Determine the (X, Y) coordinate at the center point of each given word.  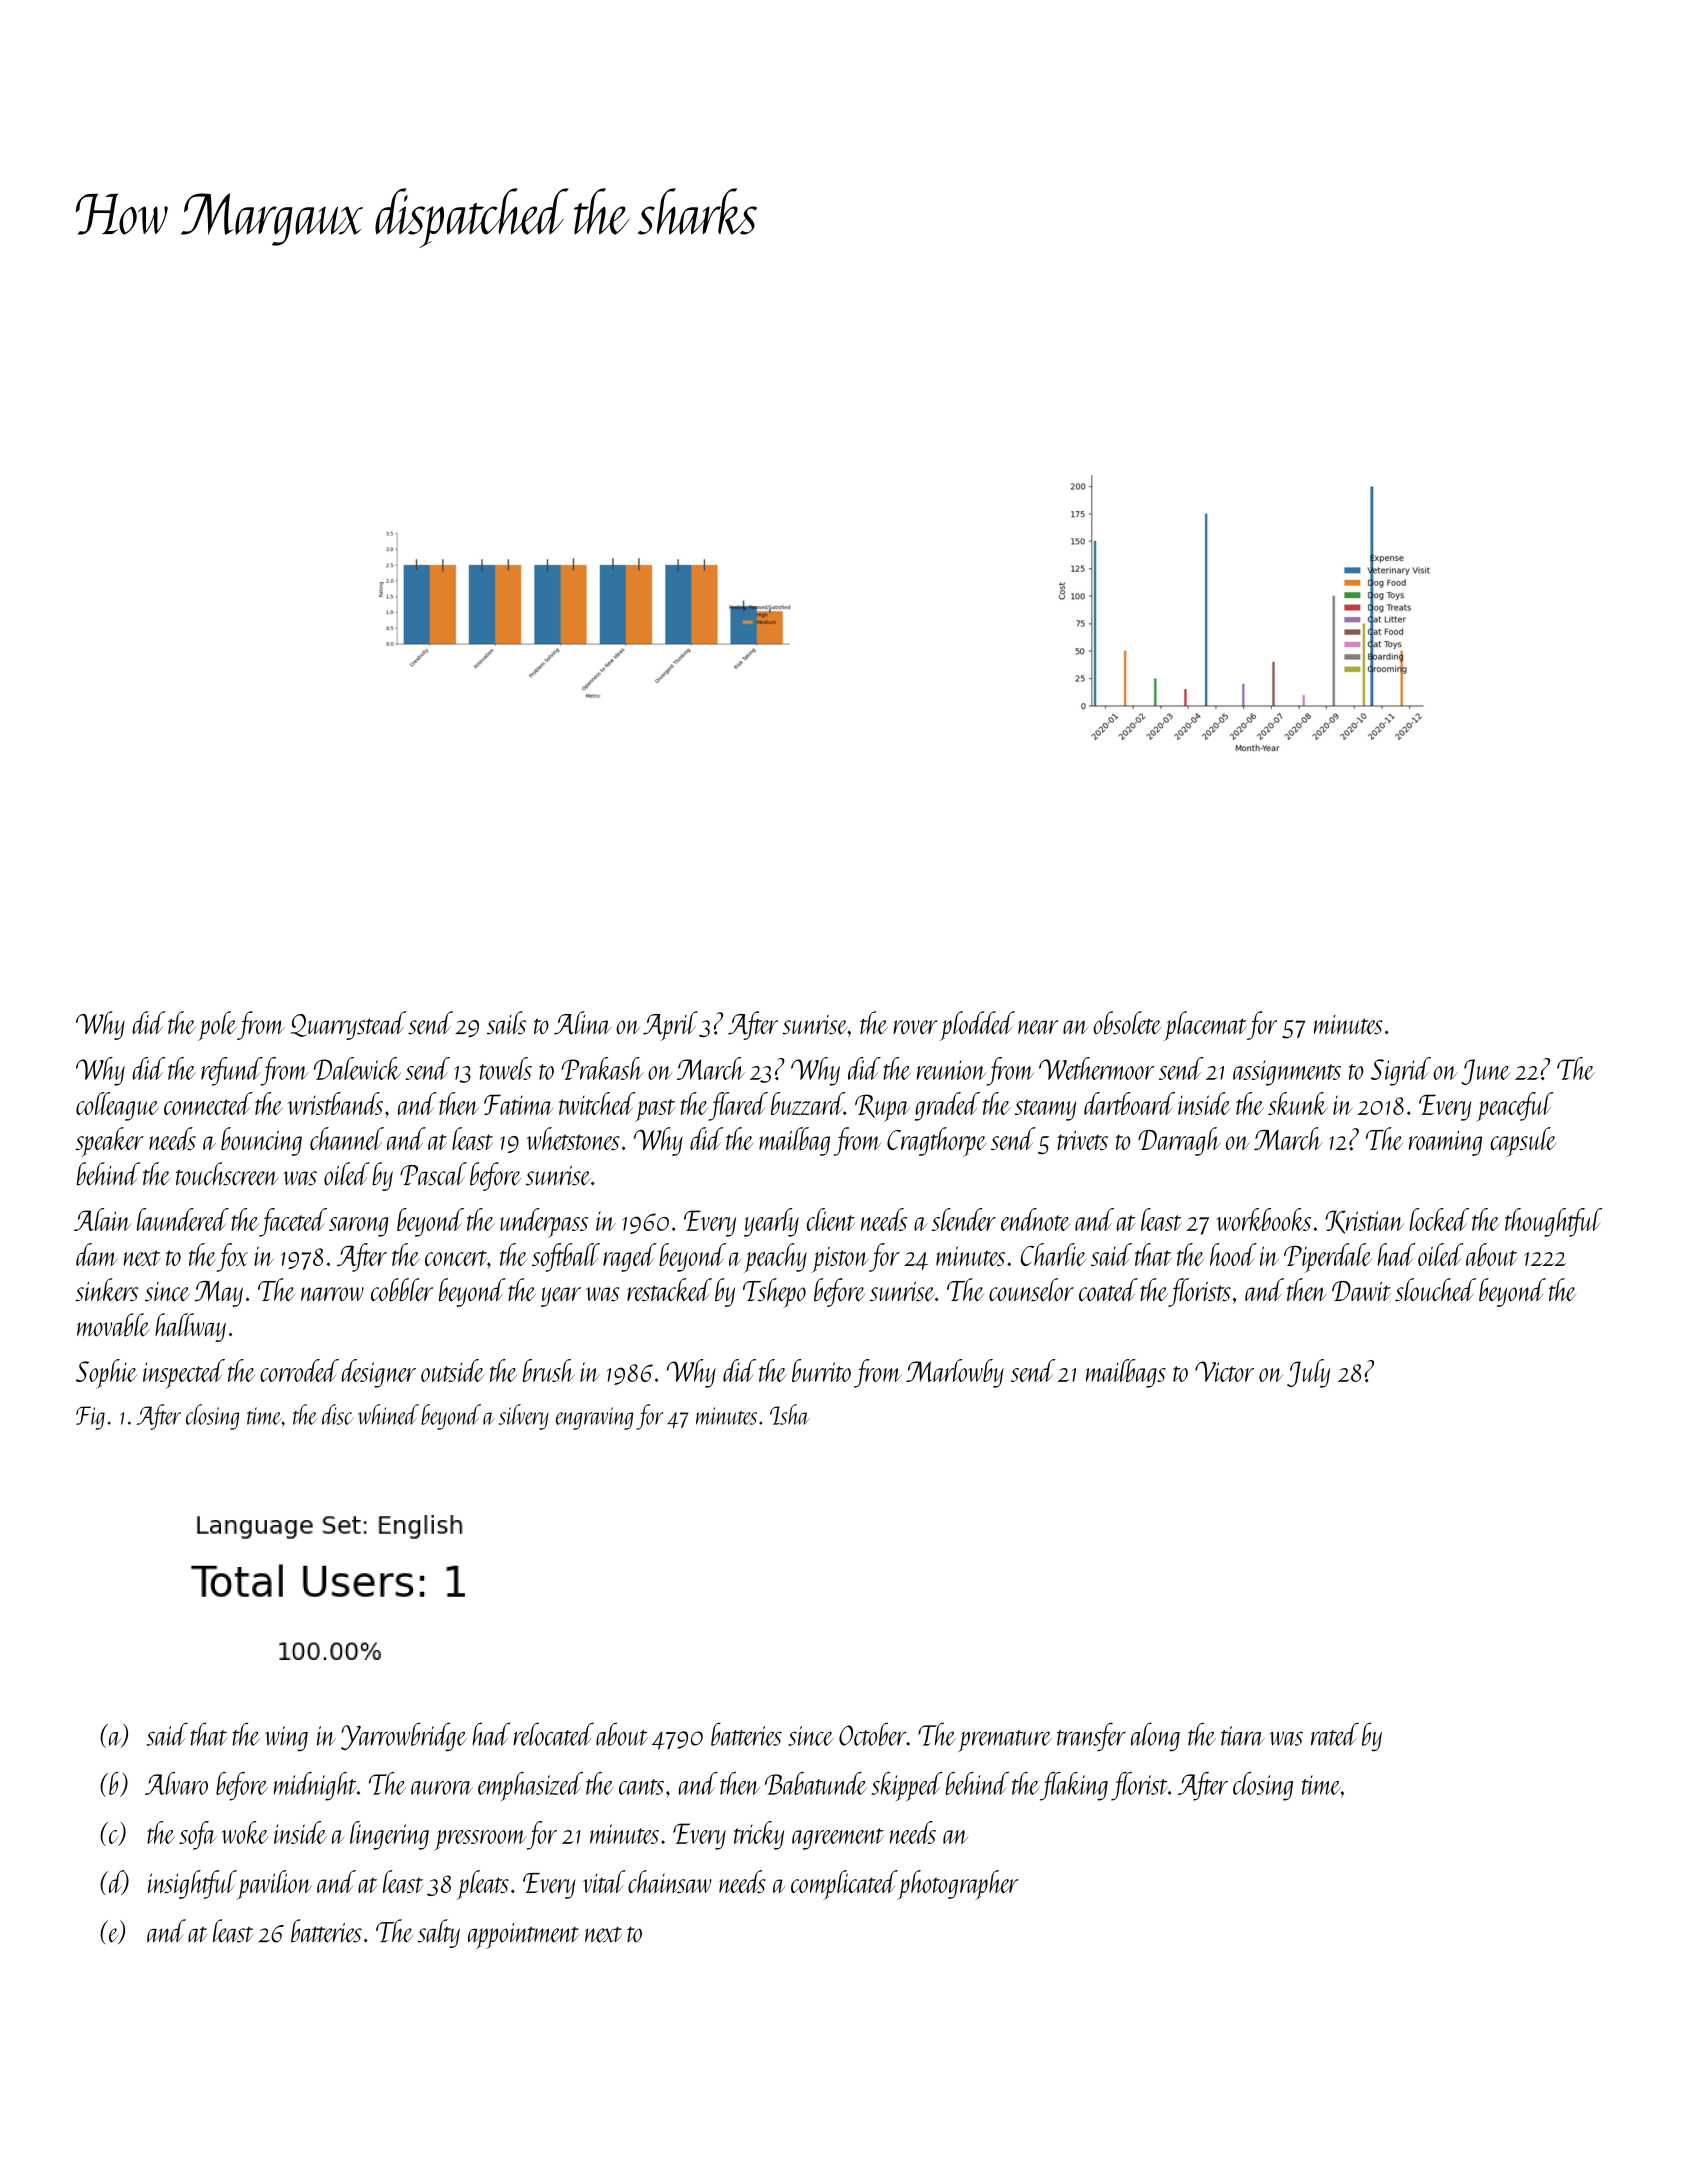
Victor (1224, 1371)
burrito (821, 1370)
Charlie (1053, 1254)
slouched (1435, 1290)
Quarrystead (348, 1025)
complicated (844, 1885)
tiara (1243, 1736)
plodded (977, 1026)
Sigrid (1401, 1071)
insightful (192, 1884)
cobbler (402, 1290)
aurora (442, 1788)
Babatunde (816, 1783)
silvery (524, 1417)
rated (1335, 1734)
